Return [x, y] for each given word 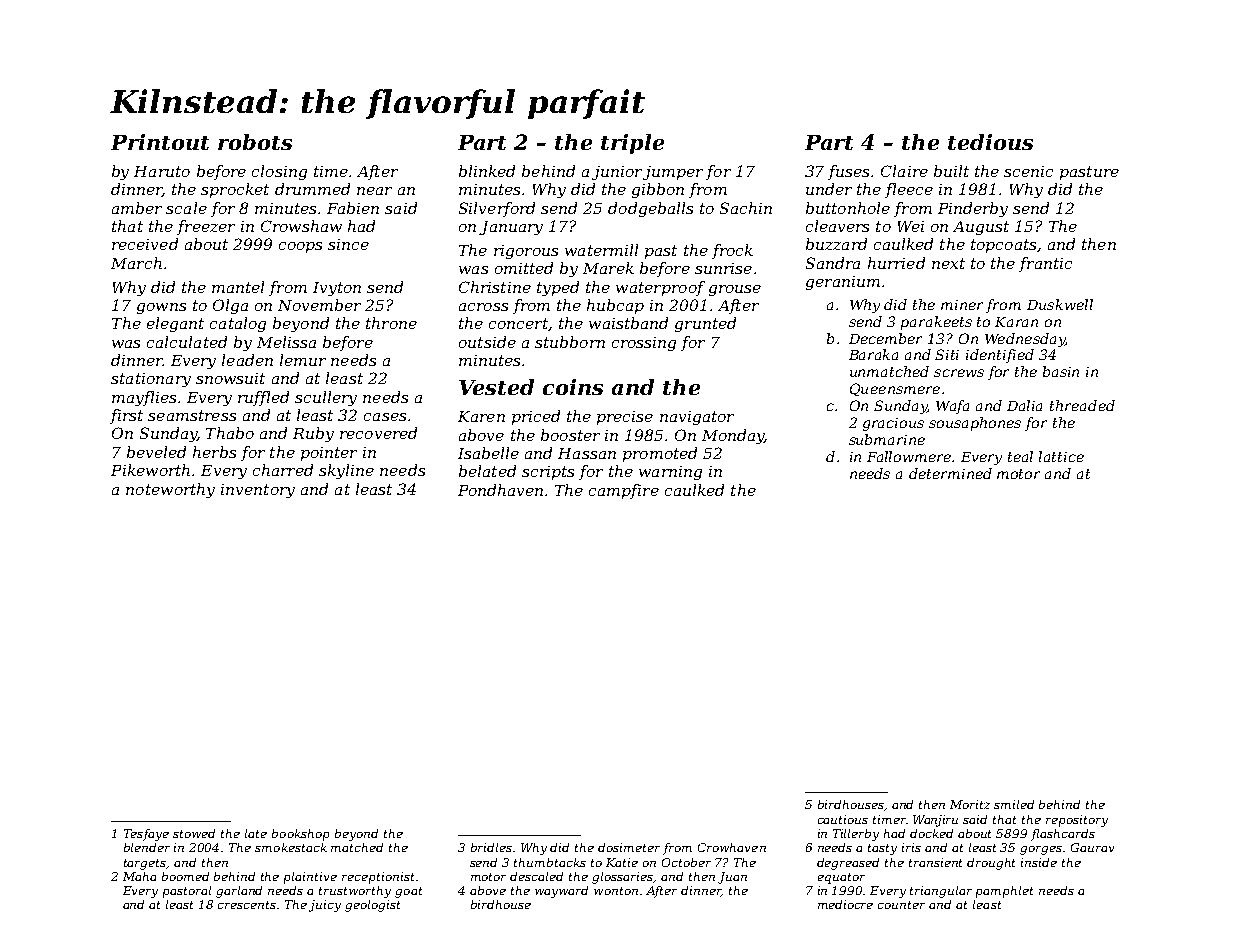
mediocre [845, 904]
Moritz [970, 804]
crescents [248, 905]
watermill [601, 250]
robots [255, 142]
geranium [843, 283]
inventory [258, 491]
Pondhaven [500, 490]
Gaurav [1092, 847]
